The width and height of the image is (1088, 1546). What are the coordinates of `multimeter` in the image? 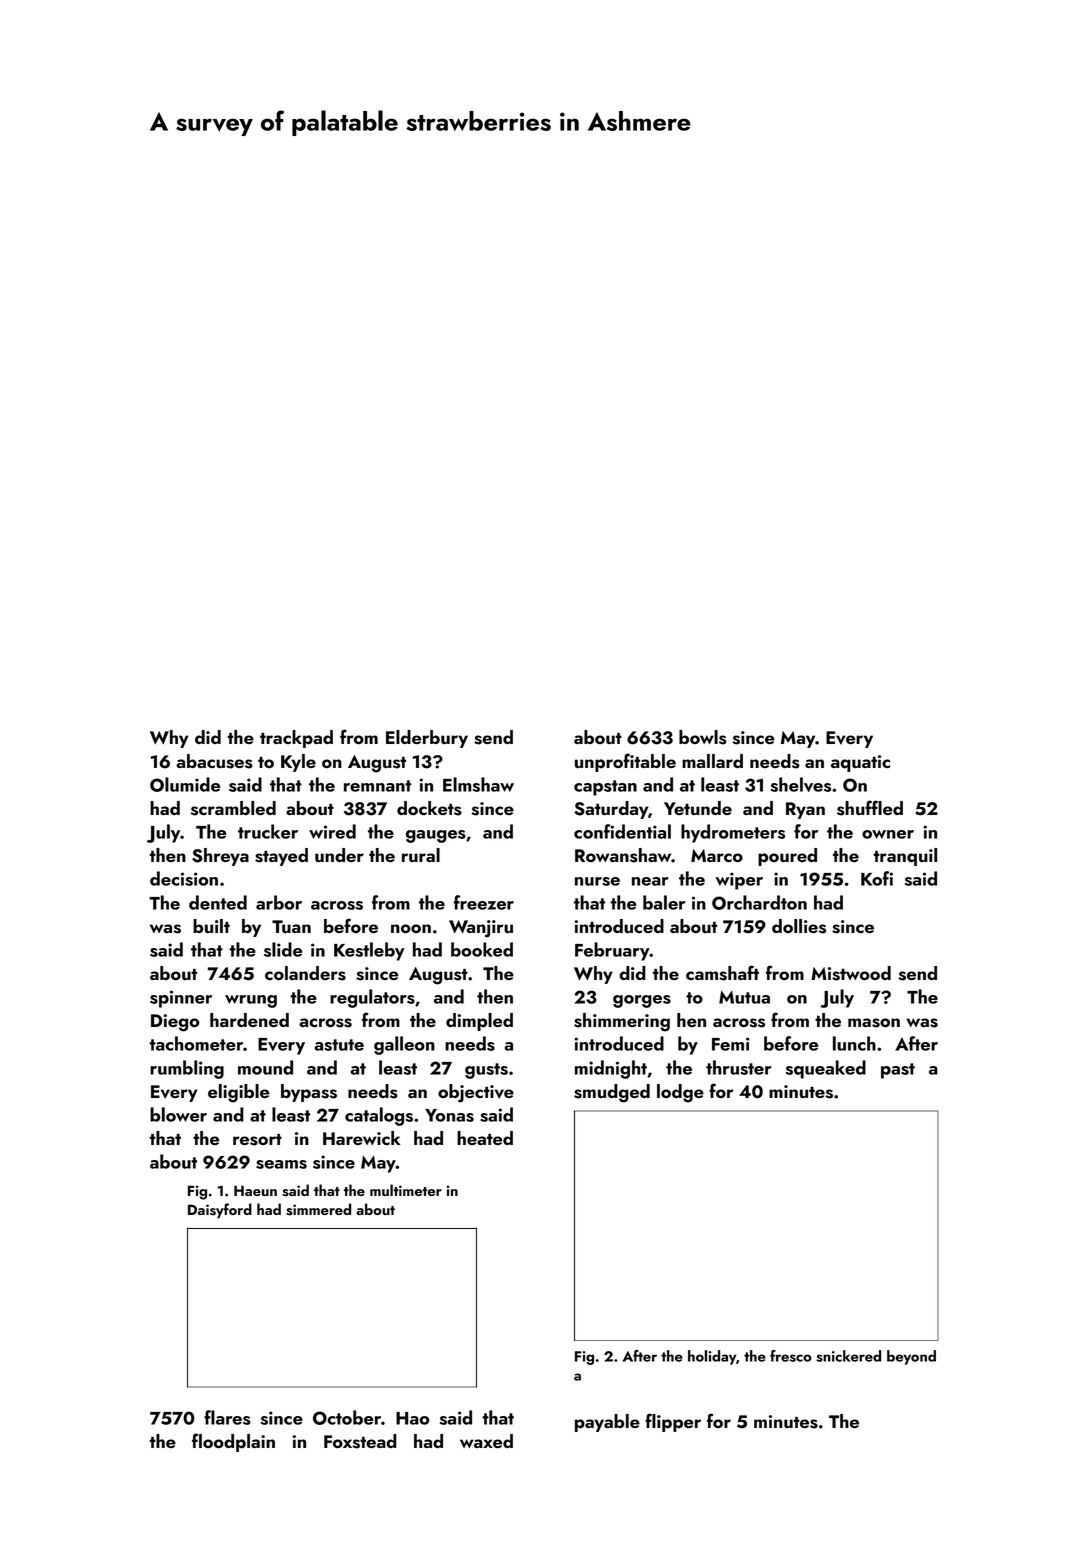 It's located at (406, 1190).
